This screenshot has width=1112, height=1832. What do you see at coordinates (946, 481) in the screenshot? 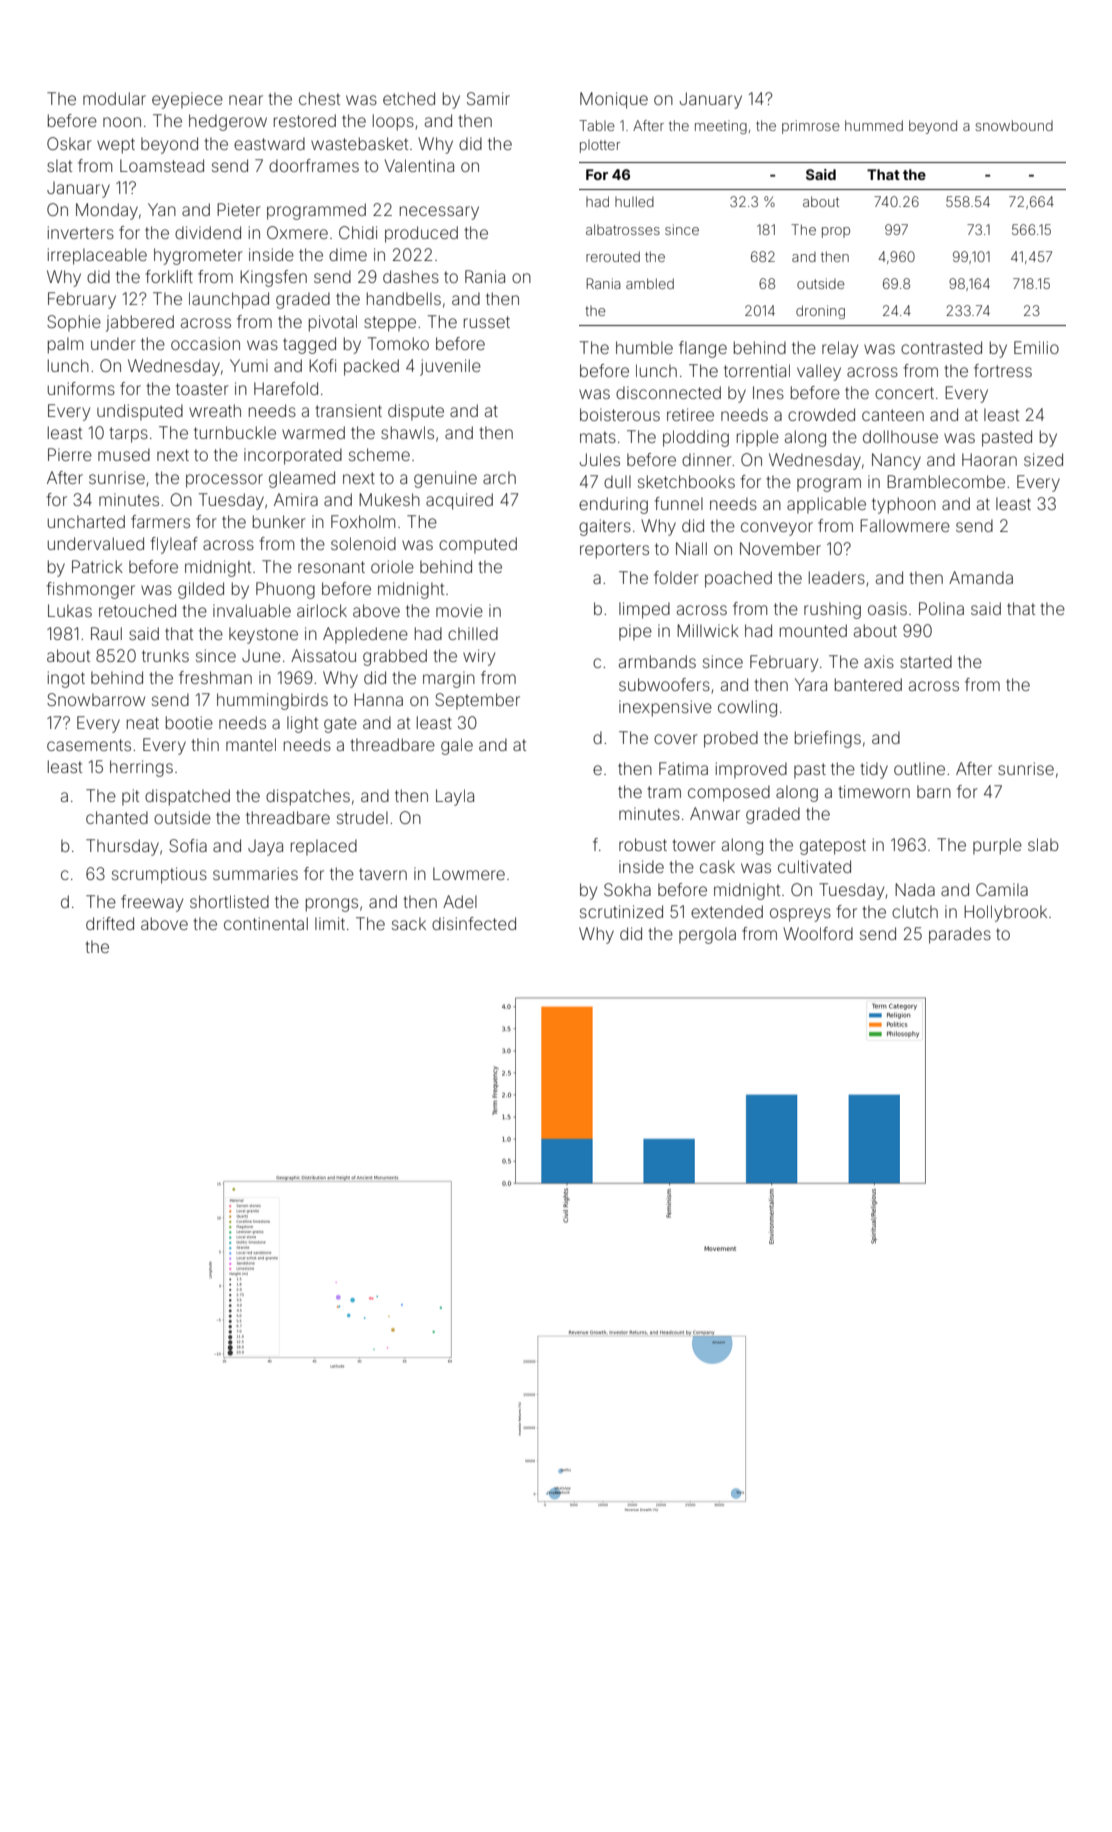
I see `Bramblecombe` at bounding box center [946, 481].
